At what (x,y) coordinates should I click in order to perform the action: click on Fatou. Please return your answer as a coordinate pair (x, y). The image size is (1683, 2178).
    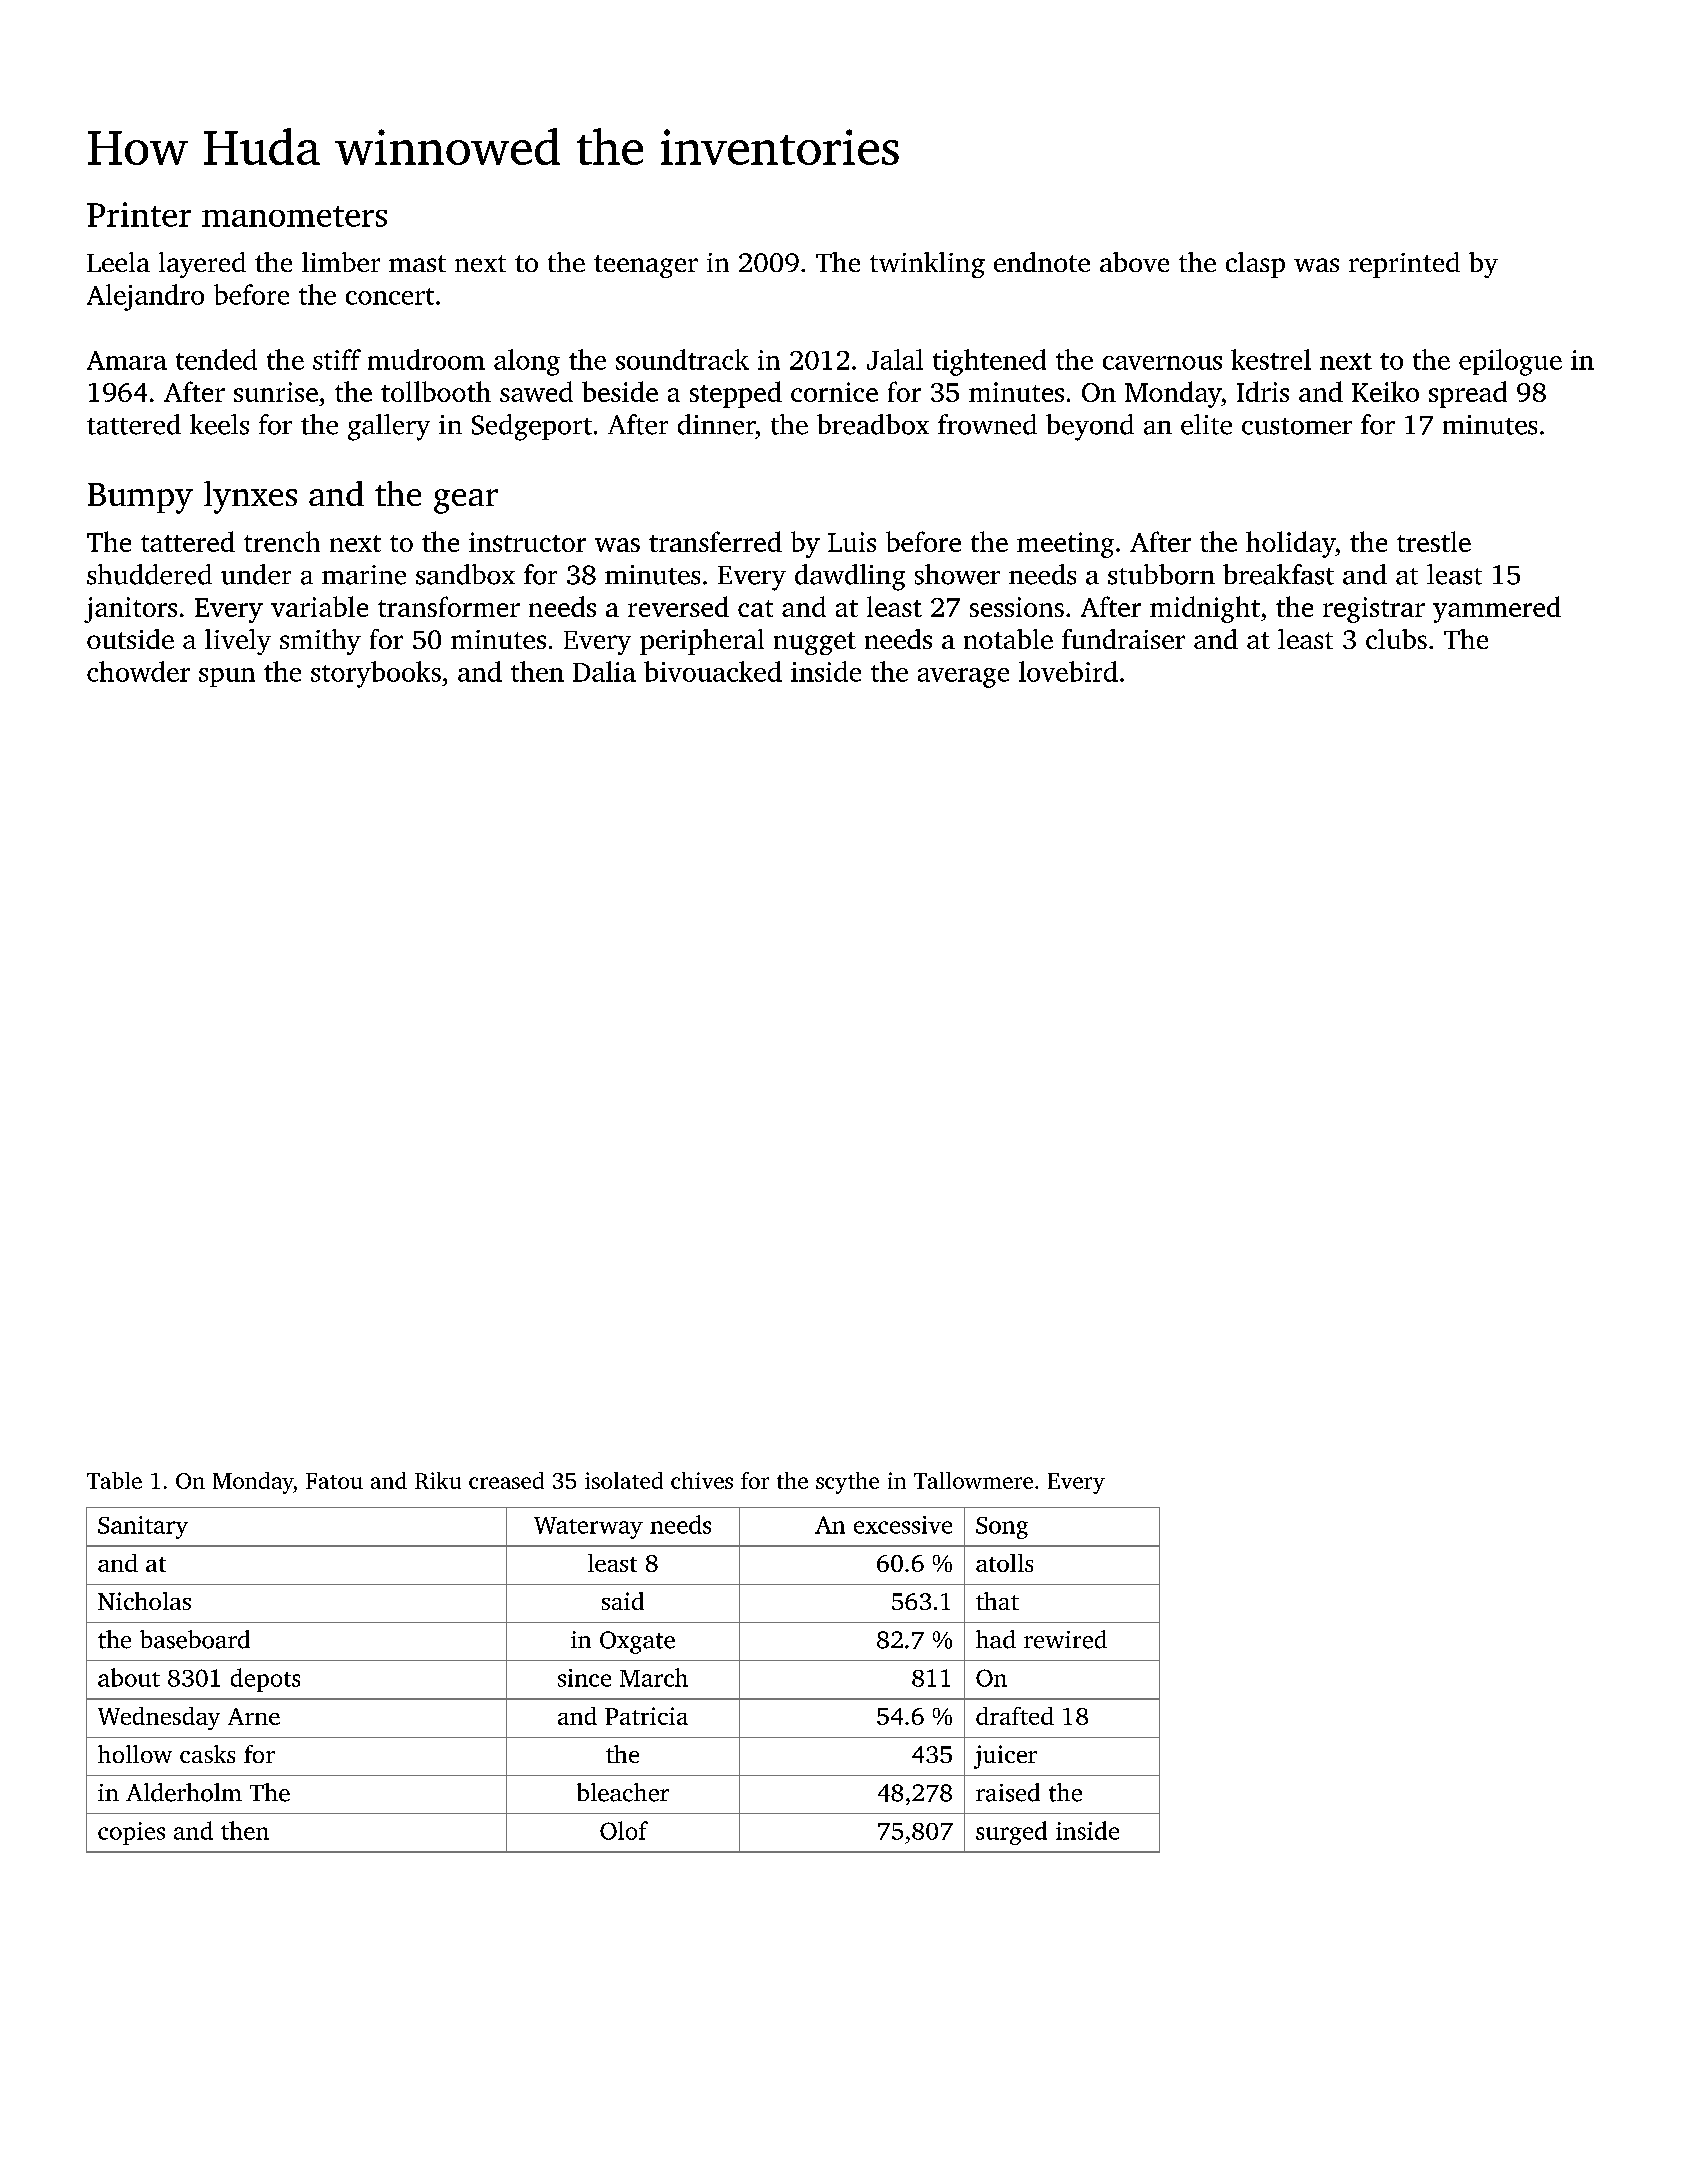
    Looking at the image, I should click on (334, 1481).
